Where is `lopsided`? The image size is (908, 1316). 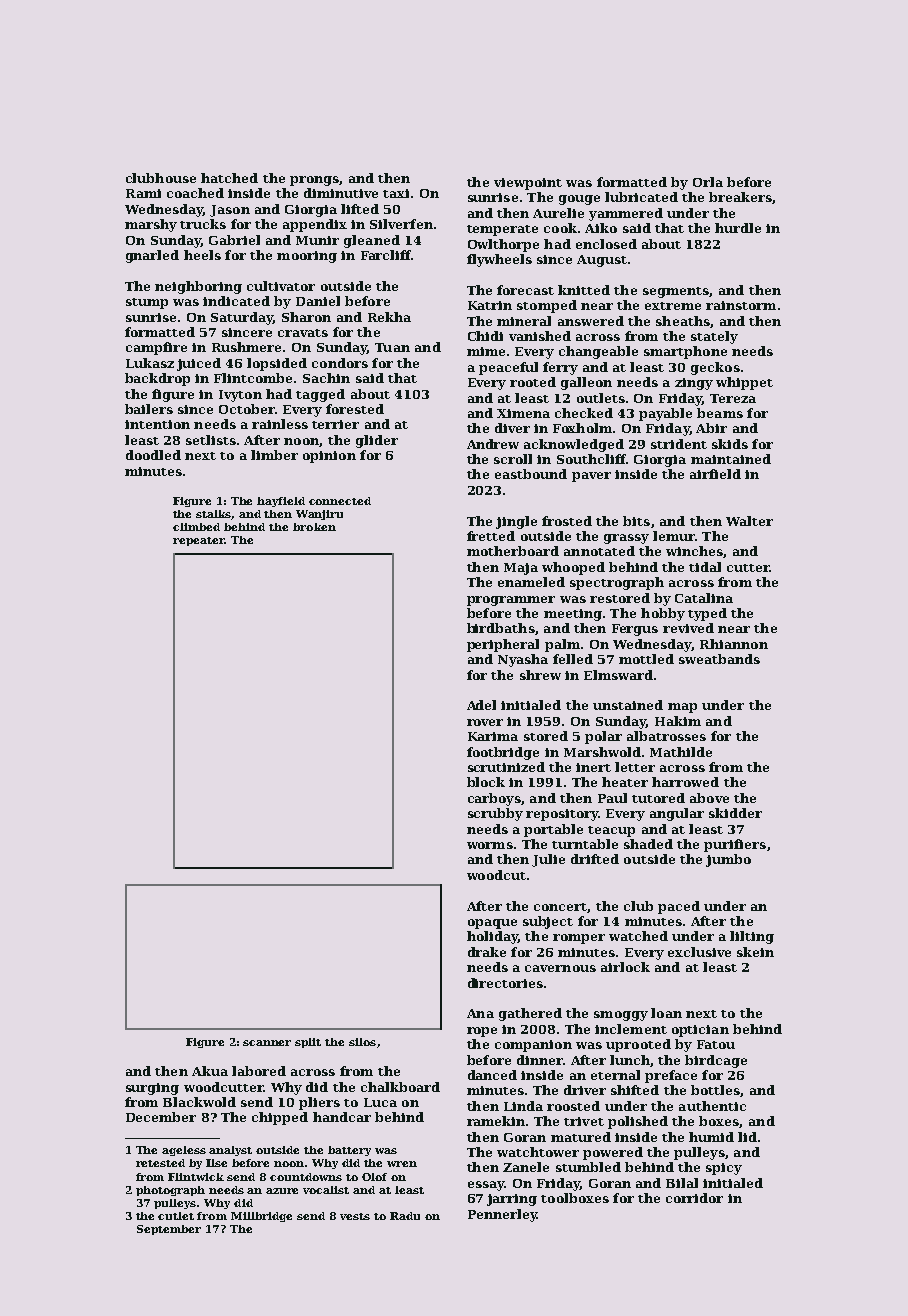
lopsided is located at coordinates (277, 364).
